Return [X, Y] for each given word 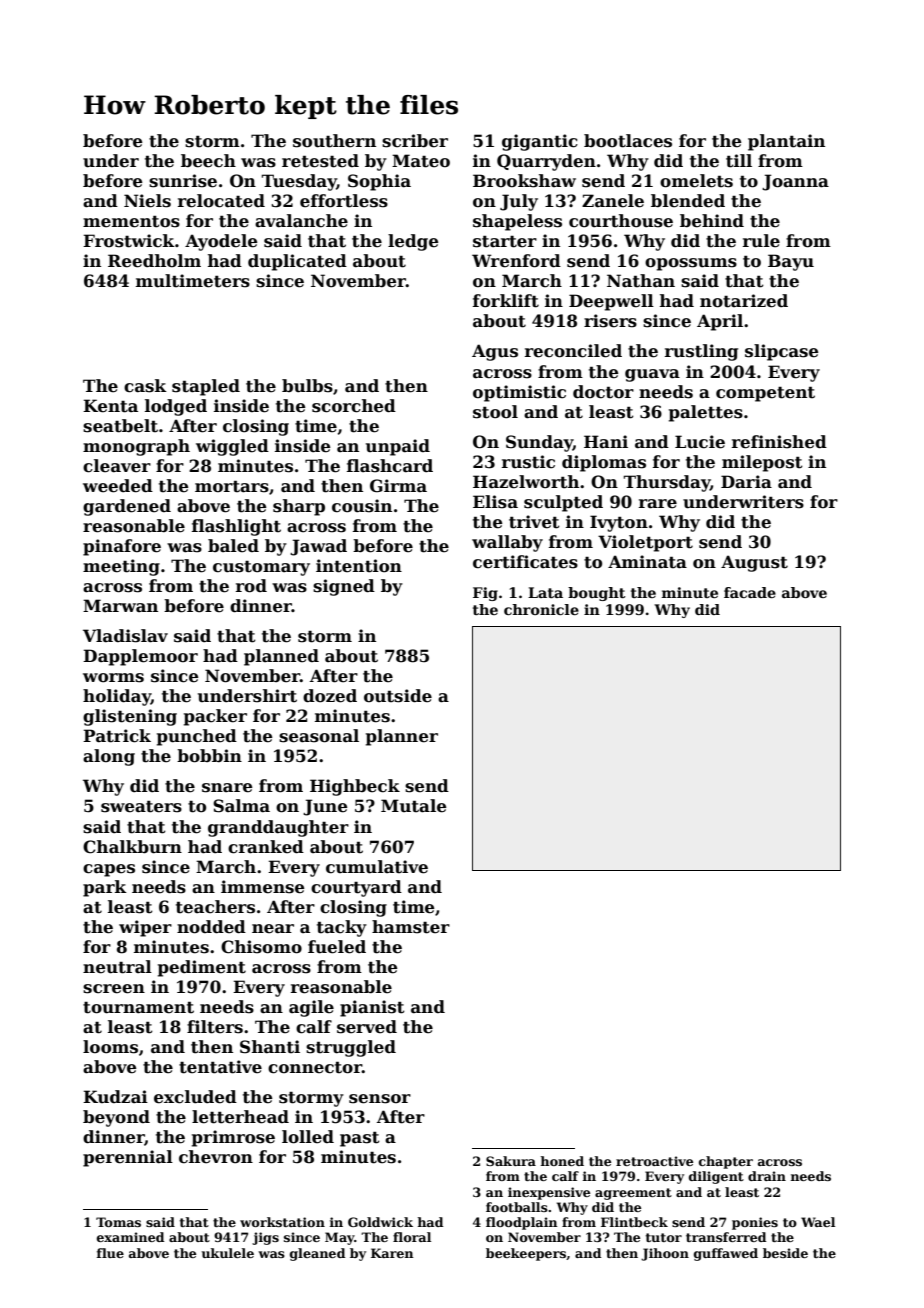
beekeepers [526, 1254]
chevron [216, 1157]
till [739, 161]
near [273, 929]
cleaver [117, 466]
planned [281, 657]
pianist [372, 1008]
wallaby [507, 543]
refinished [779, 442]
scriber [415, 141]
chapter [726, 1162]
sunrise [183, 181]
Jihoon [665, 1254]
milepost [762, 463]
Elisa [495, 502]
